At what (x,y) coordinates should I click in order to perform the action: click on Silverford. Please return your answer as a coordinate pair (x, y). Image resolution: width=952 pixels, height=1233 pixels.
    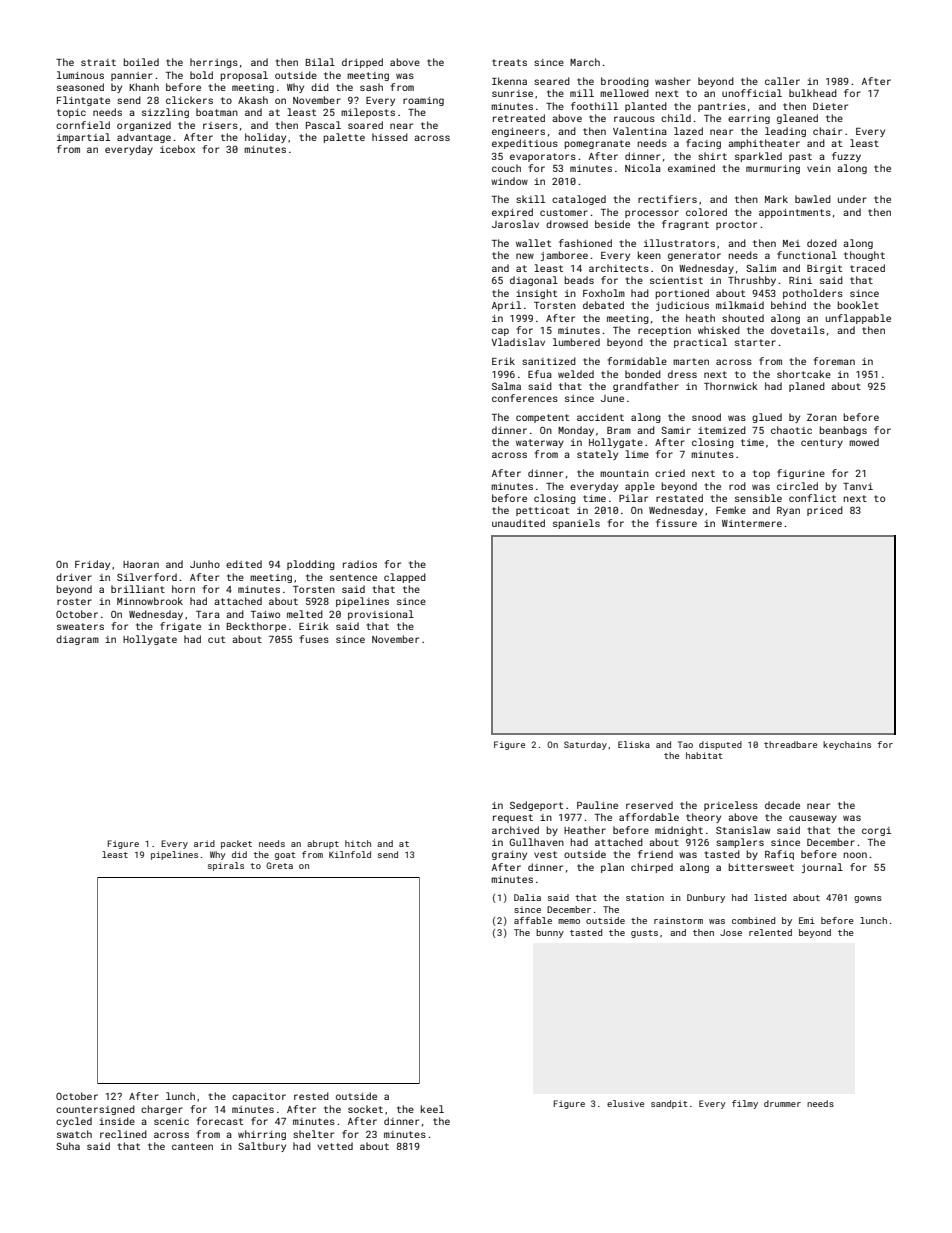
    Looking at the image, I should click on (147, 577).
